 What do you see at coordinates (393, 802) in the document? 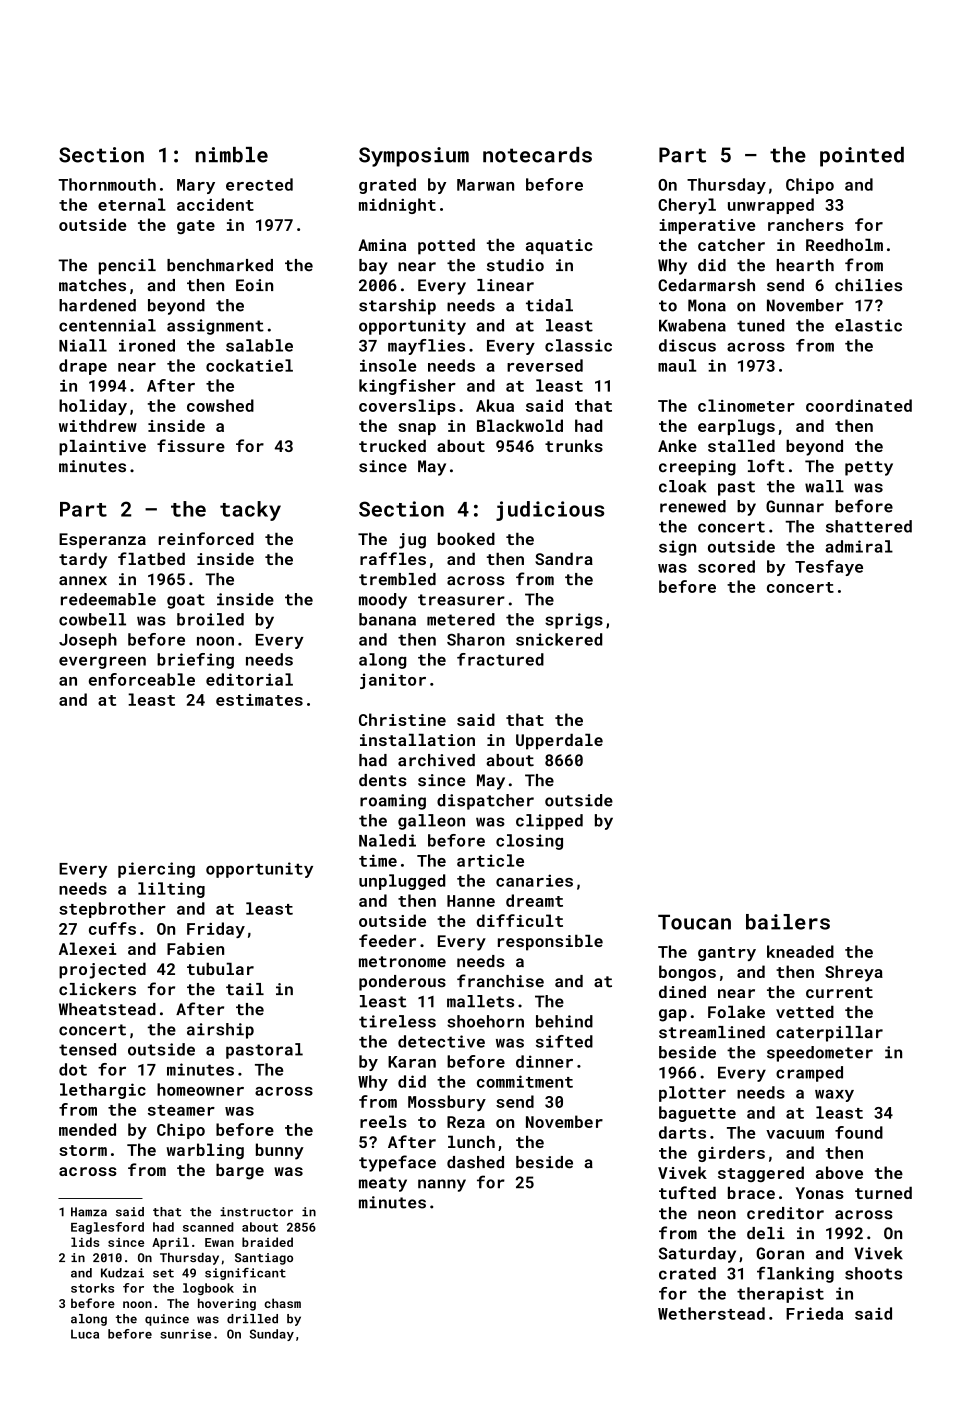
I see `roaming` at bounding box center [393, 802].
